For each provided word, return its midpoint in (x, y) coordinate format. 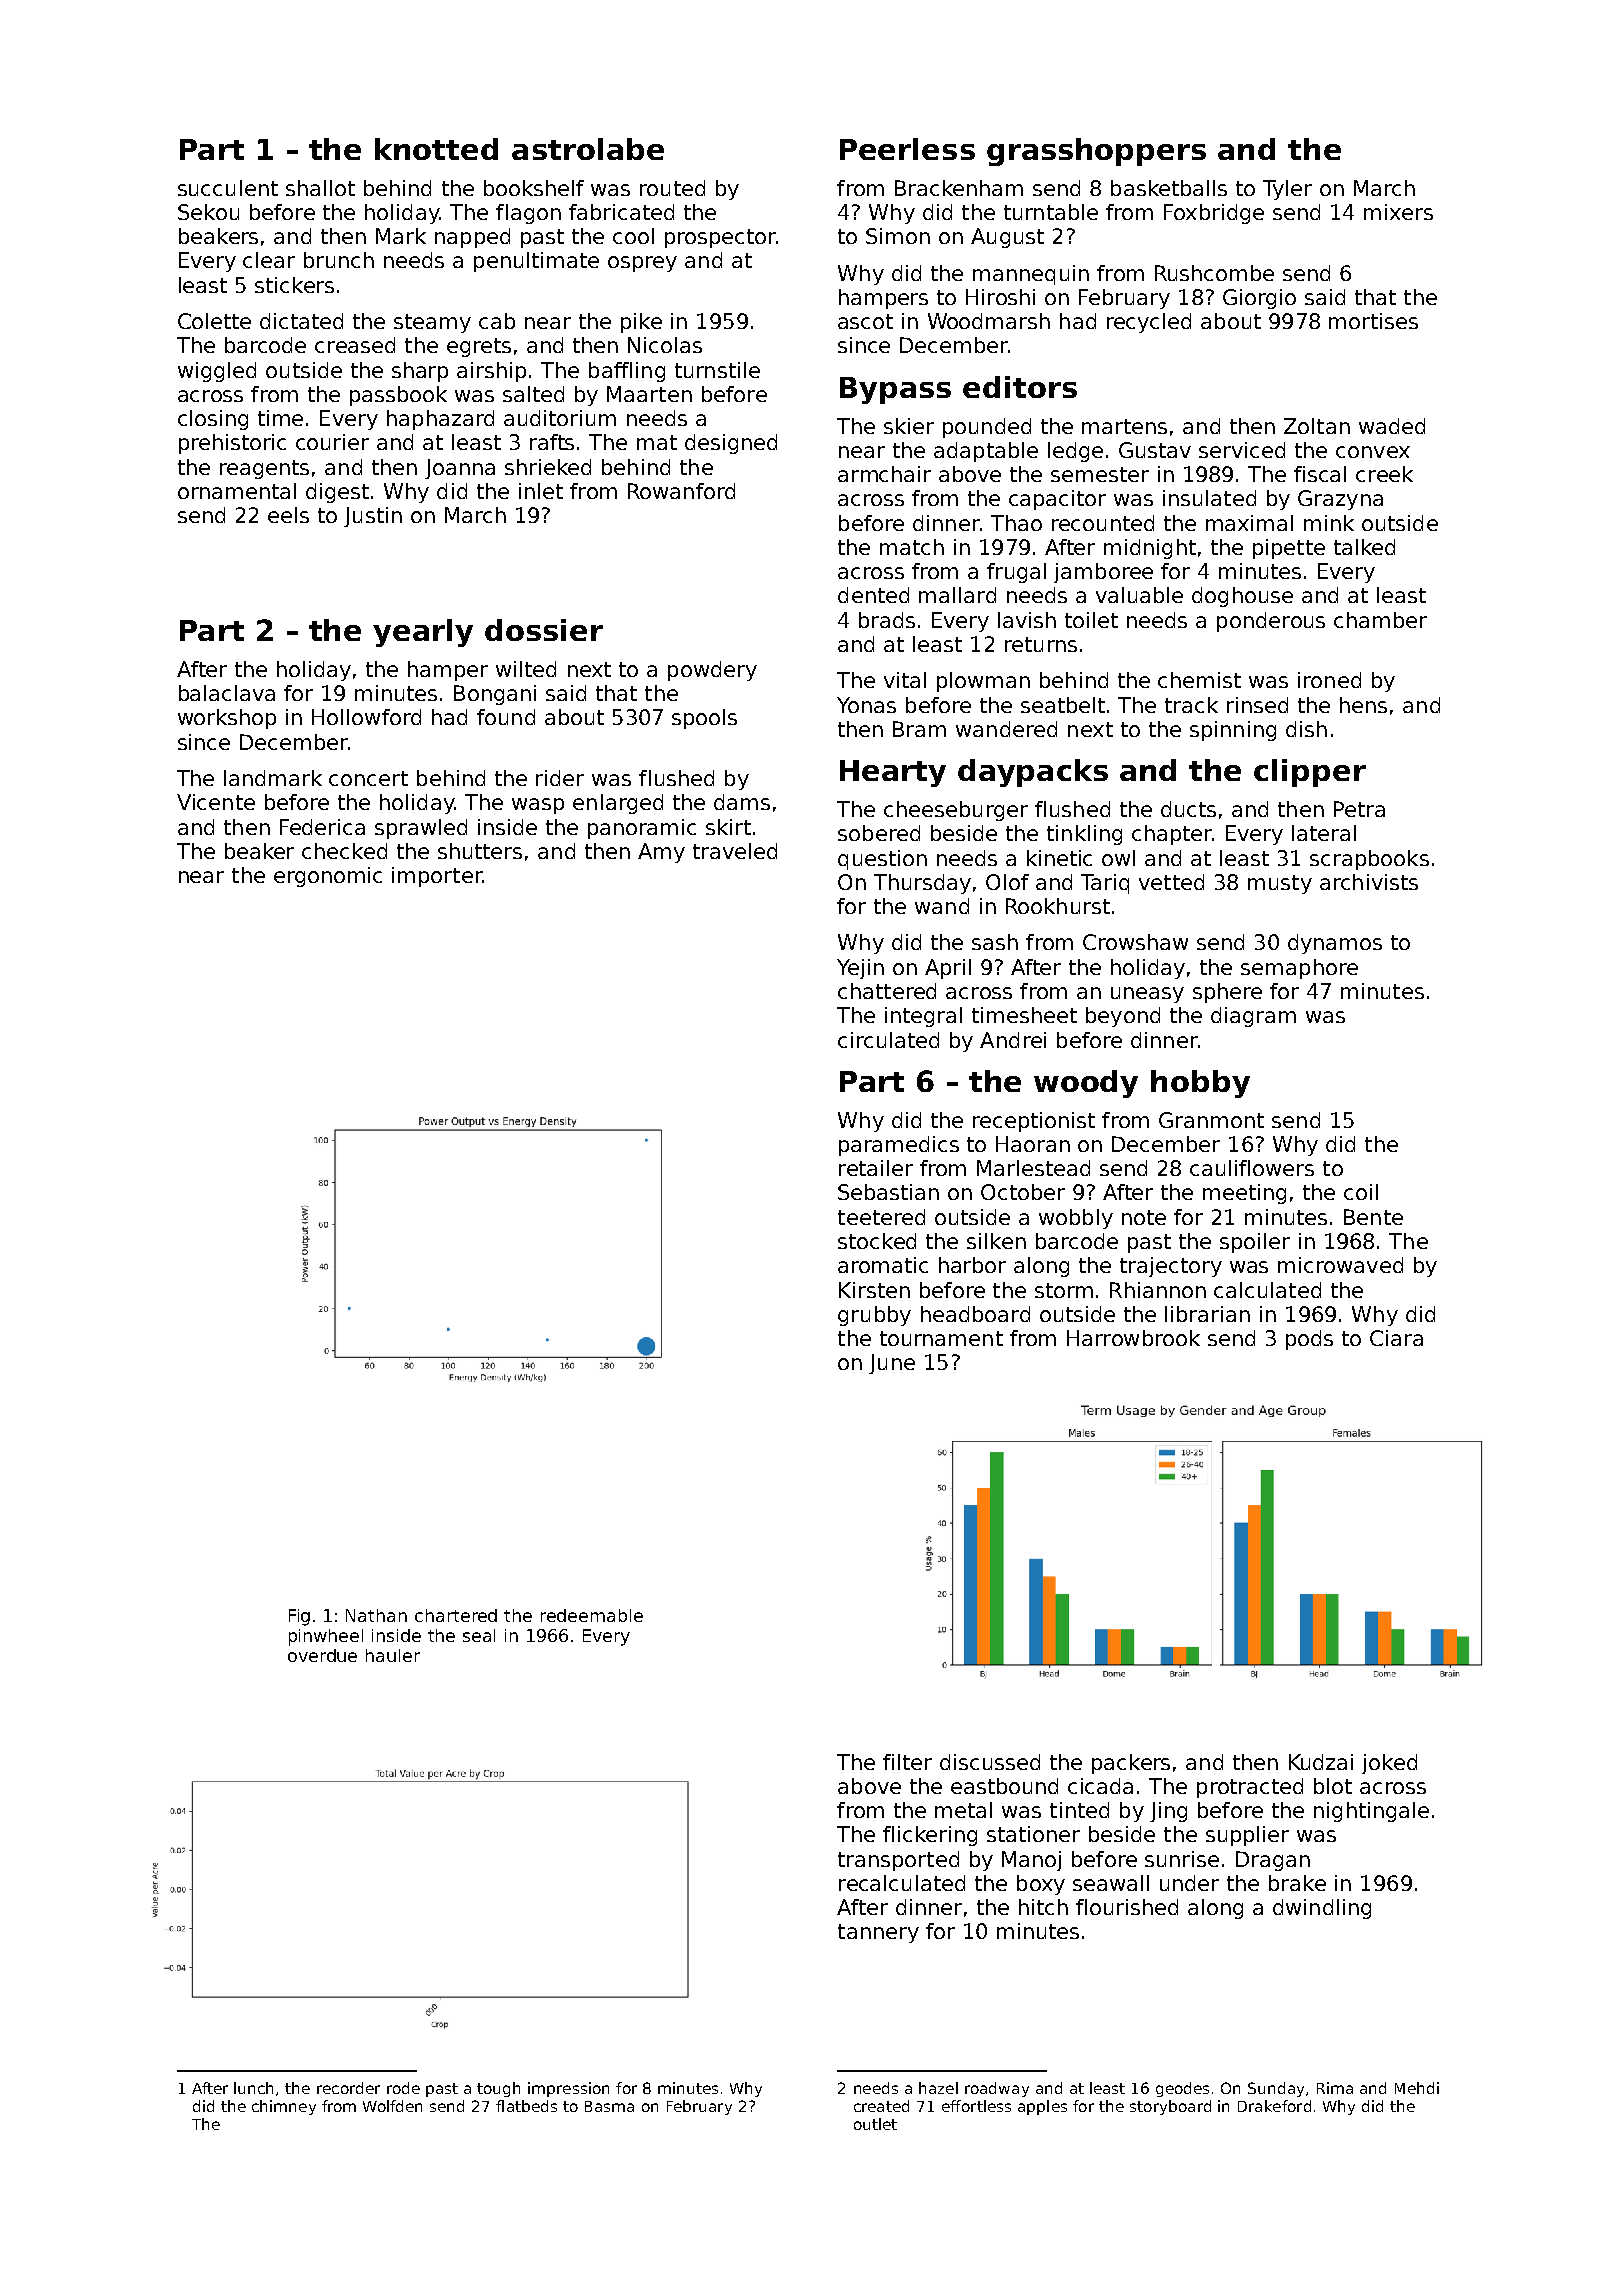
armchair (884, 474)
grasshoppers (1096, 152)
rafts (552, 442)
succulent (228, 188)
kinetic (1059, 858)
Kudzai (1321, 1762)
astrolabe (588, 149)
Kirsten (874, 1290)
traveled (735, 851)
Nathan (376, 1615)
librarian (1207, 1314)
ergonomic (328, 877)
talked (1364, 547)
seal (479, 1635)
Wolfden (392, 2106)
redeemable (592, 1615)
